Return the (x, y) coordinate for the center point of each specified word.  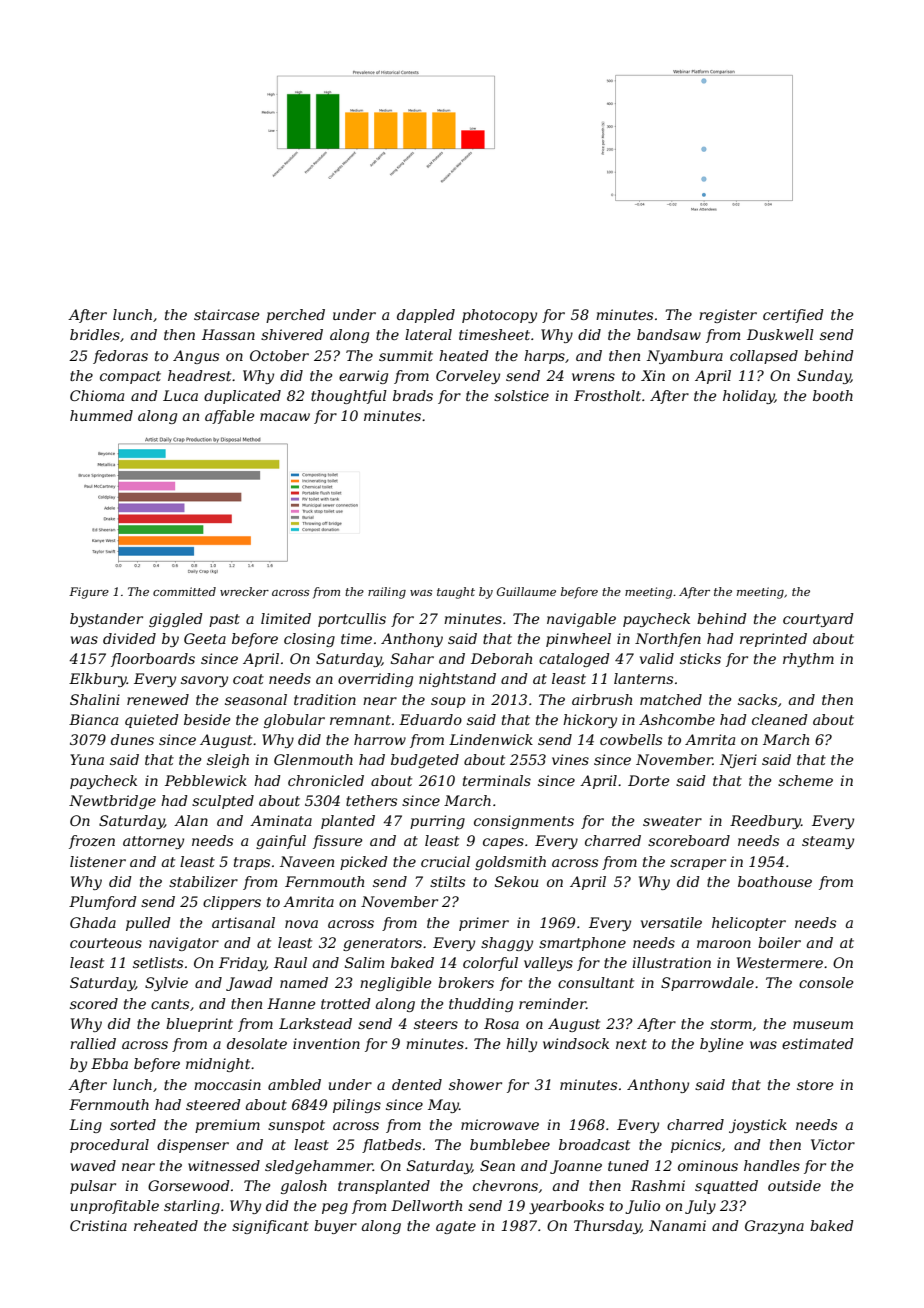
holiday (749, 397)
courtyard (818, 620)
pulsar (93, 1187)
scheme (805, 780)
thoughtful (349, 397)
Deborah (501, 658)
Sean (497, 1165)
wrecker (244, 591)
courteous (106, 943)
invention (326, 1043)
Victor (833, 1144)
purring (437, 822)
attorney (153, 842)
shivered (292, 334)
